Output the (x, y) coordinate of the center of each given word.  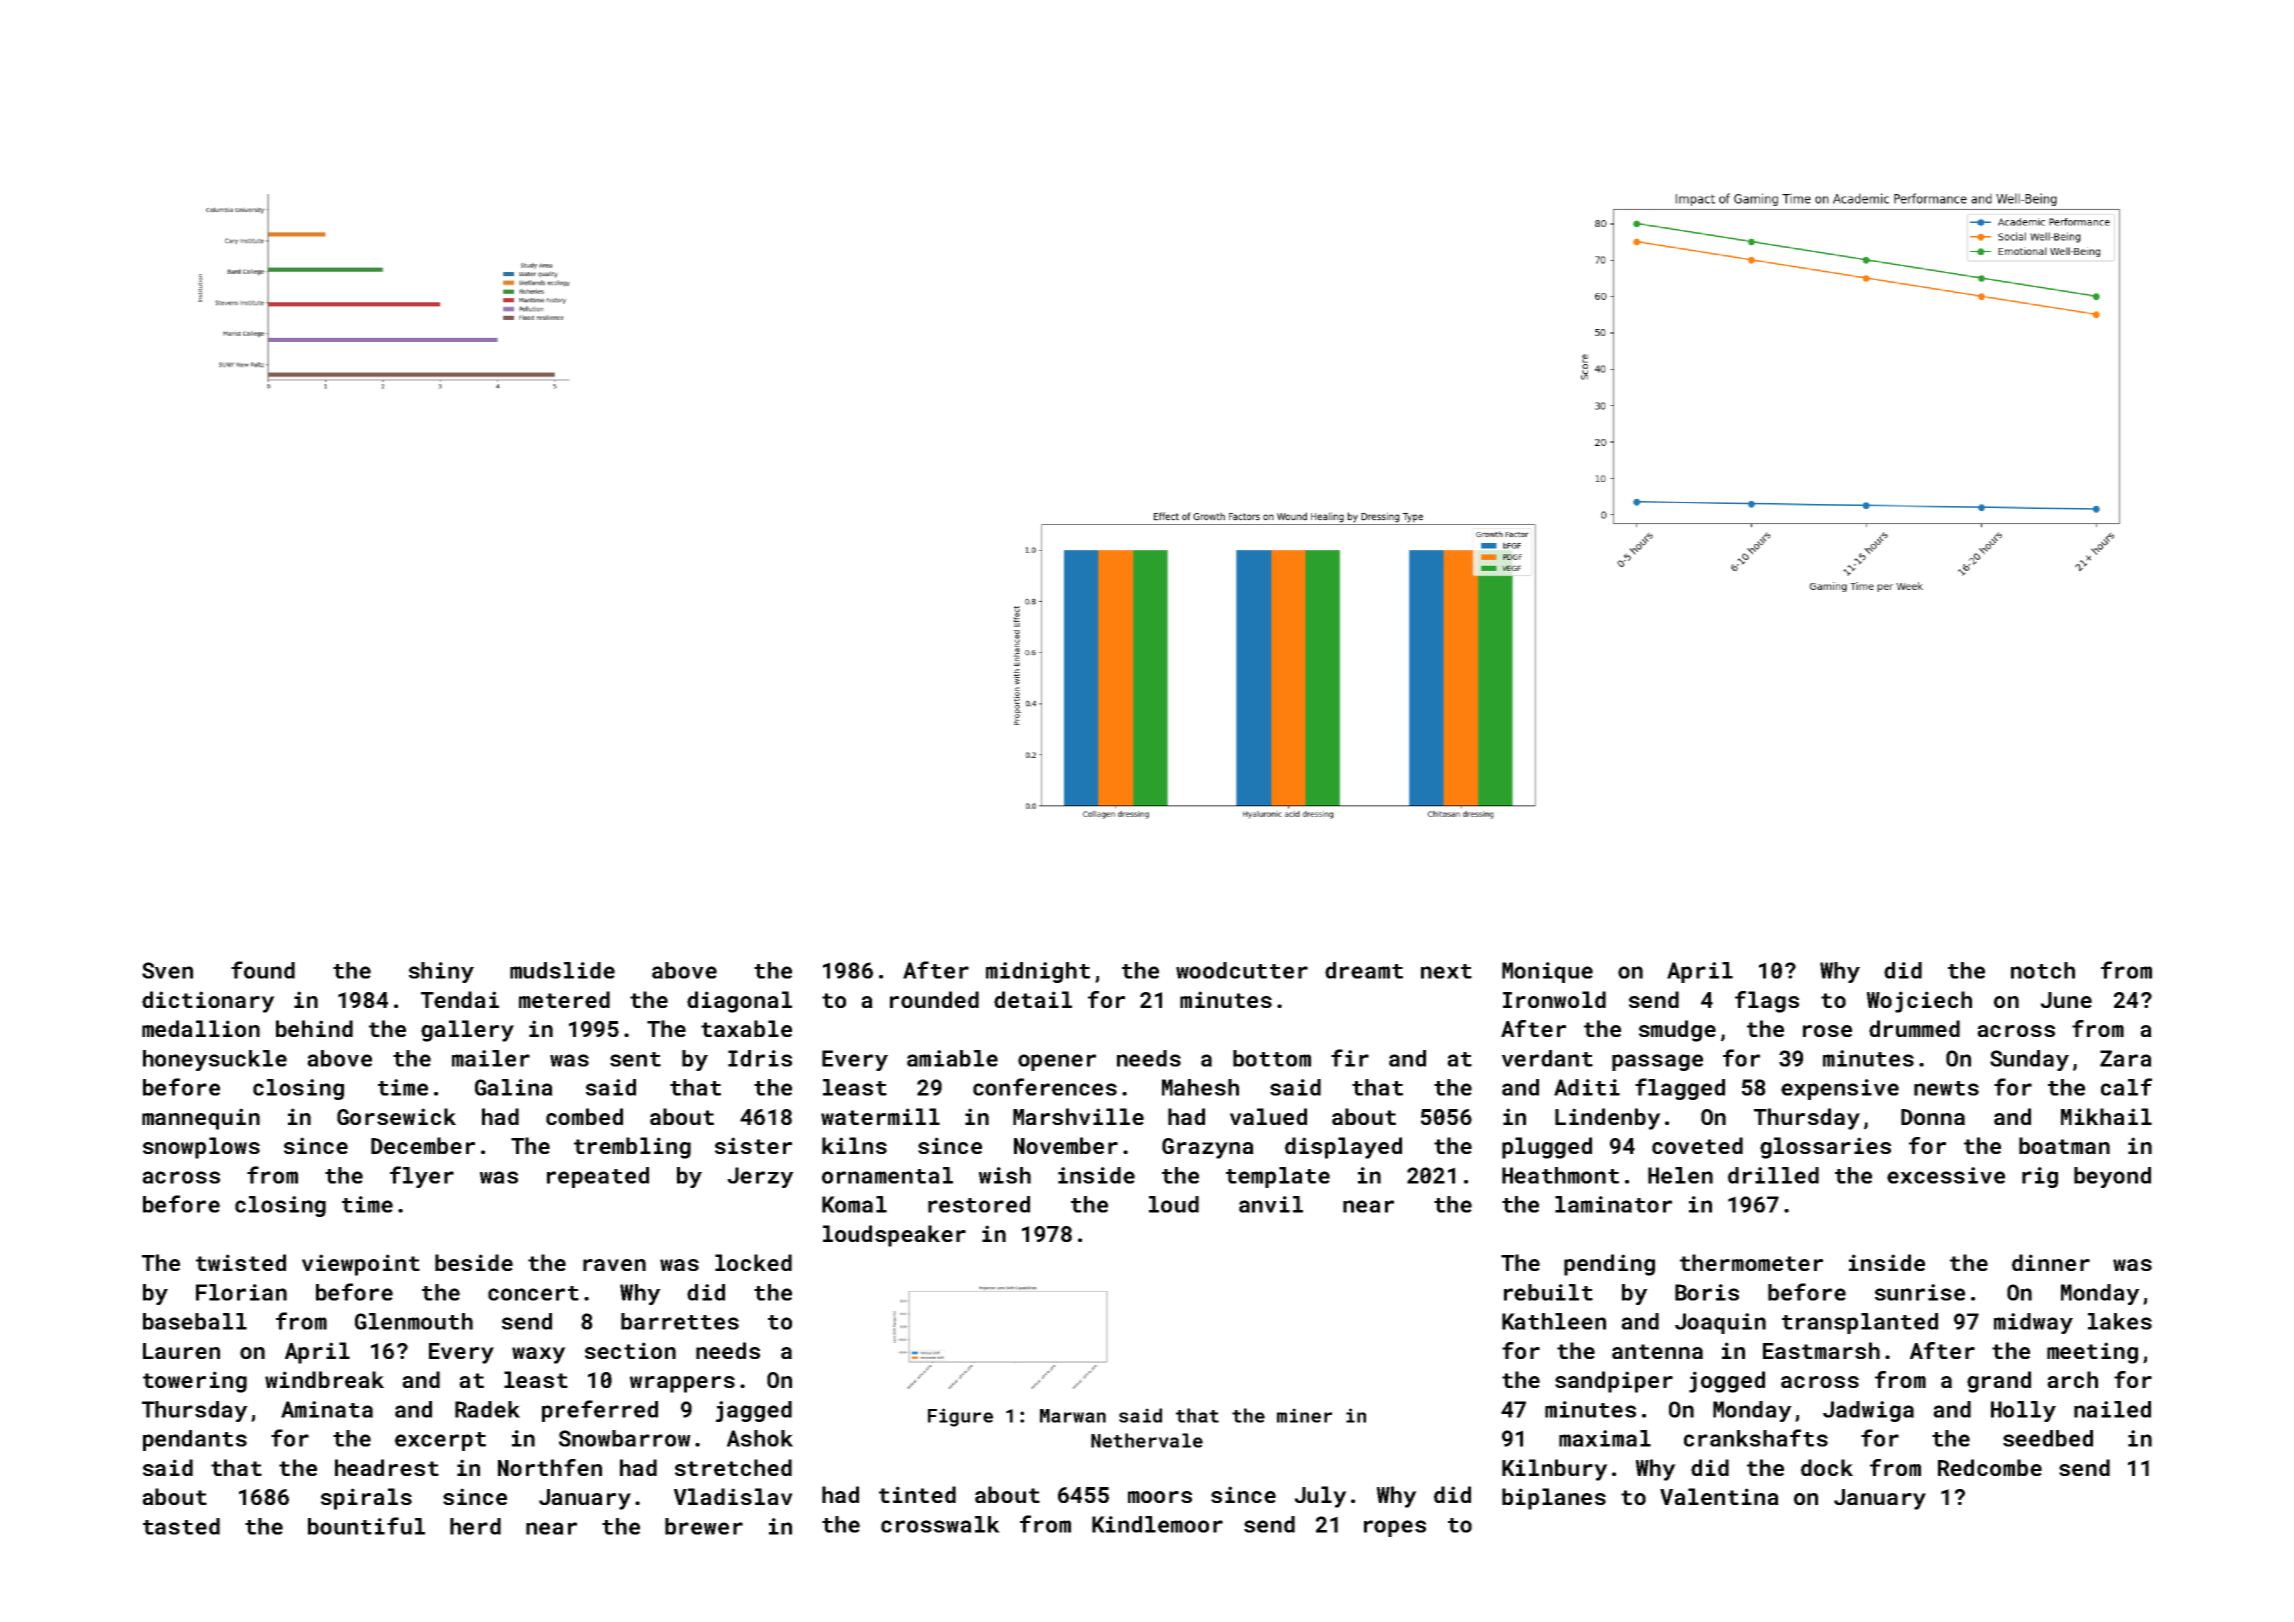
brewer (704, 1526)
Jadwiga (1868, 1411)
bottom (1272, 1058)
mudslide (562, 970)
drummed (1914, 1028)
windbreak (324, 1379)
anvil (1271, 1204)
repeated (598, 1177)
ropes (1395, 1528)
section (630, 1350)
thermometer (1751, 1262)
